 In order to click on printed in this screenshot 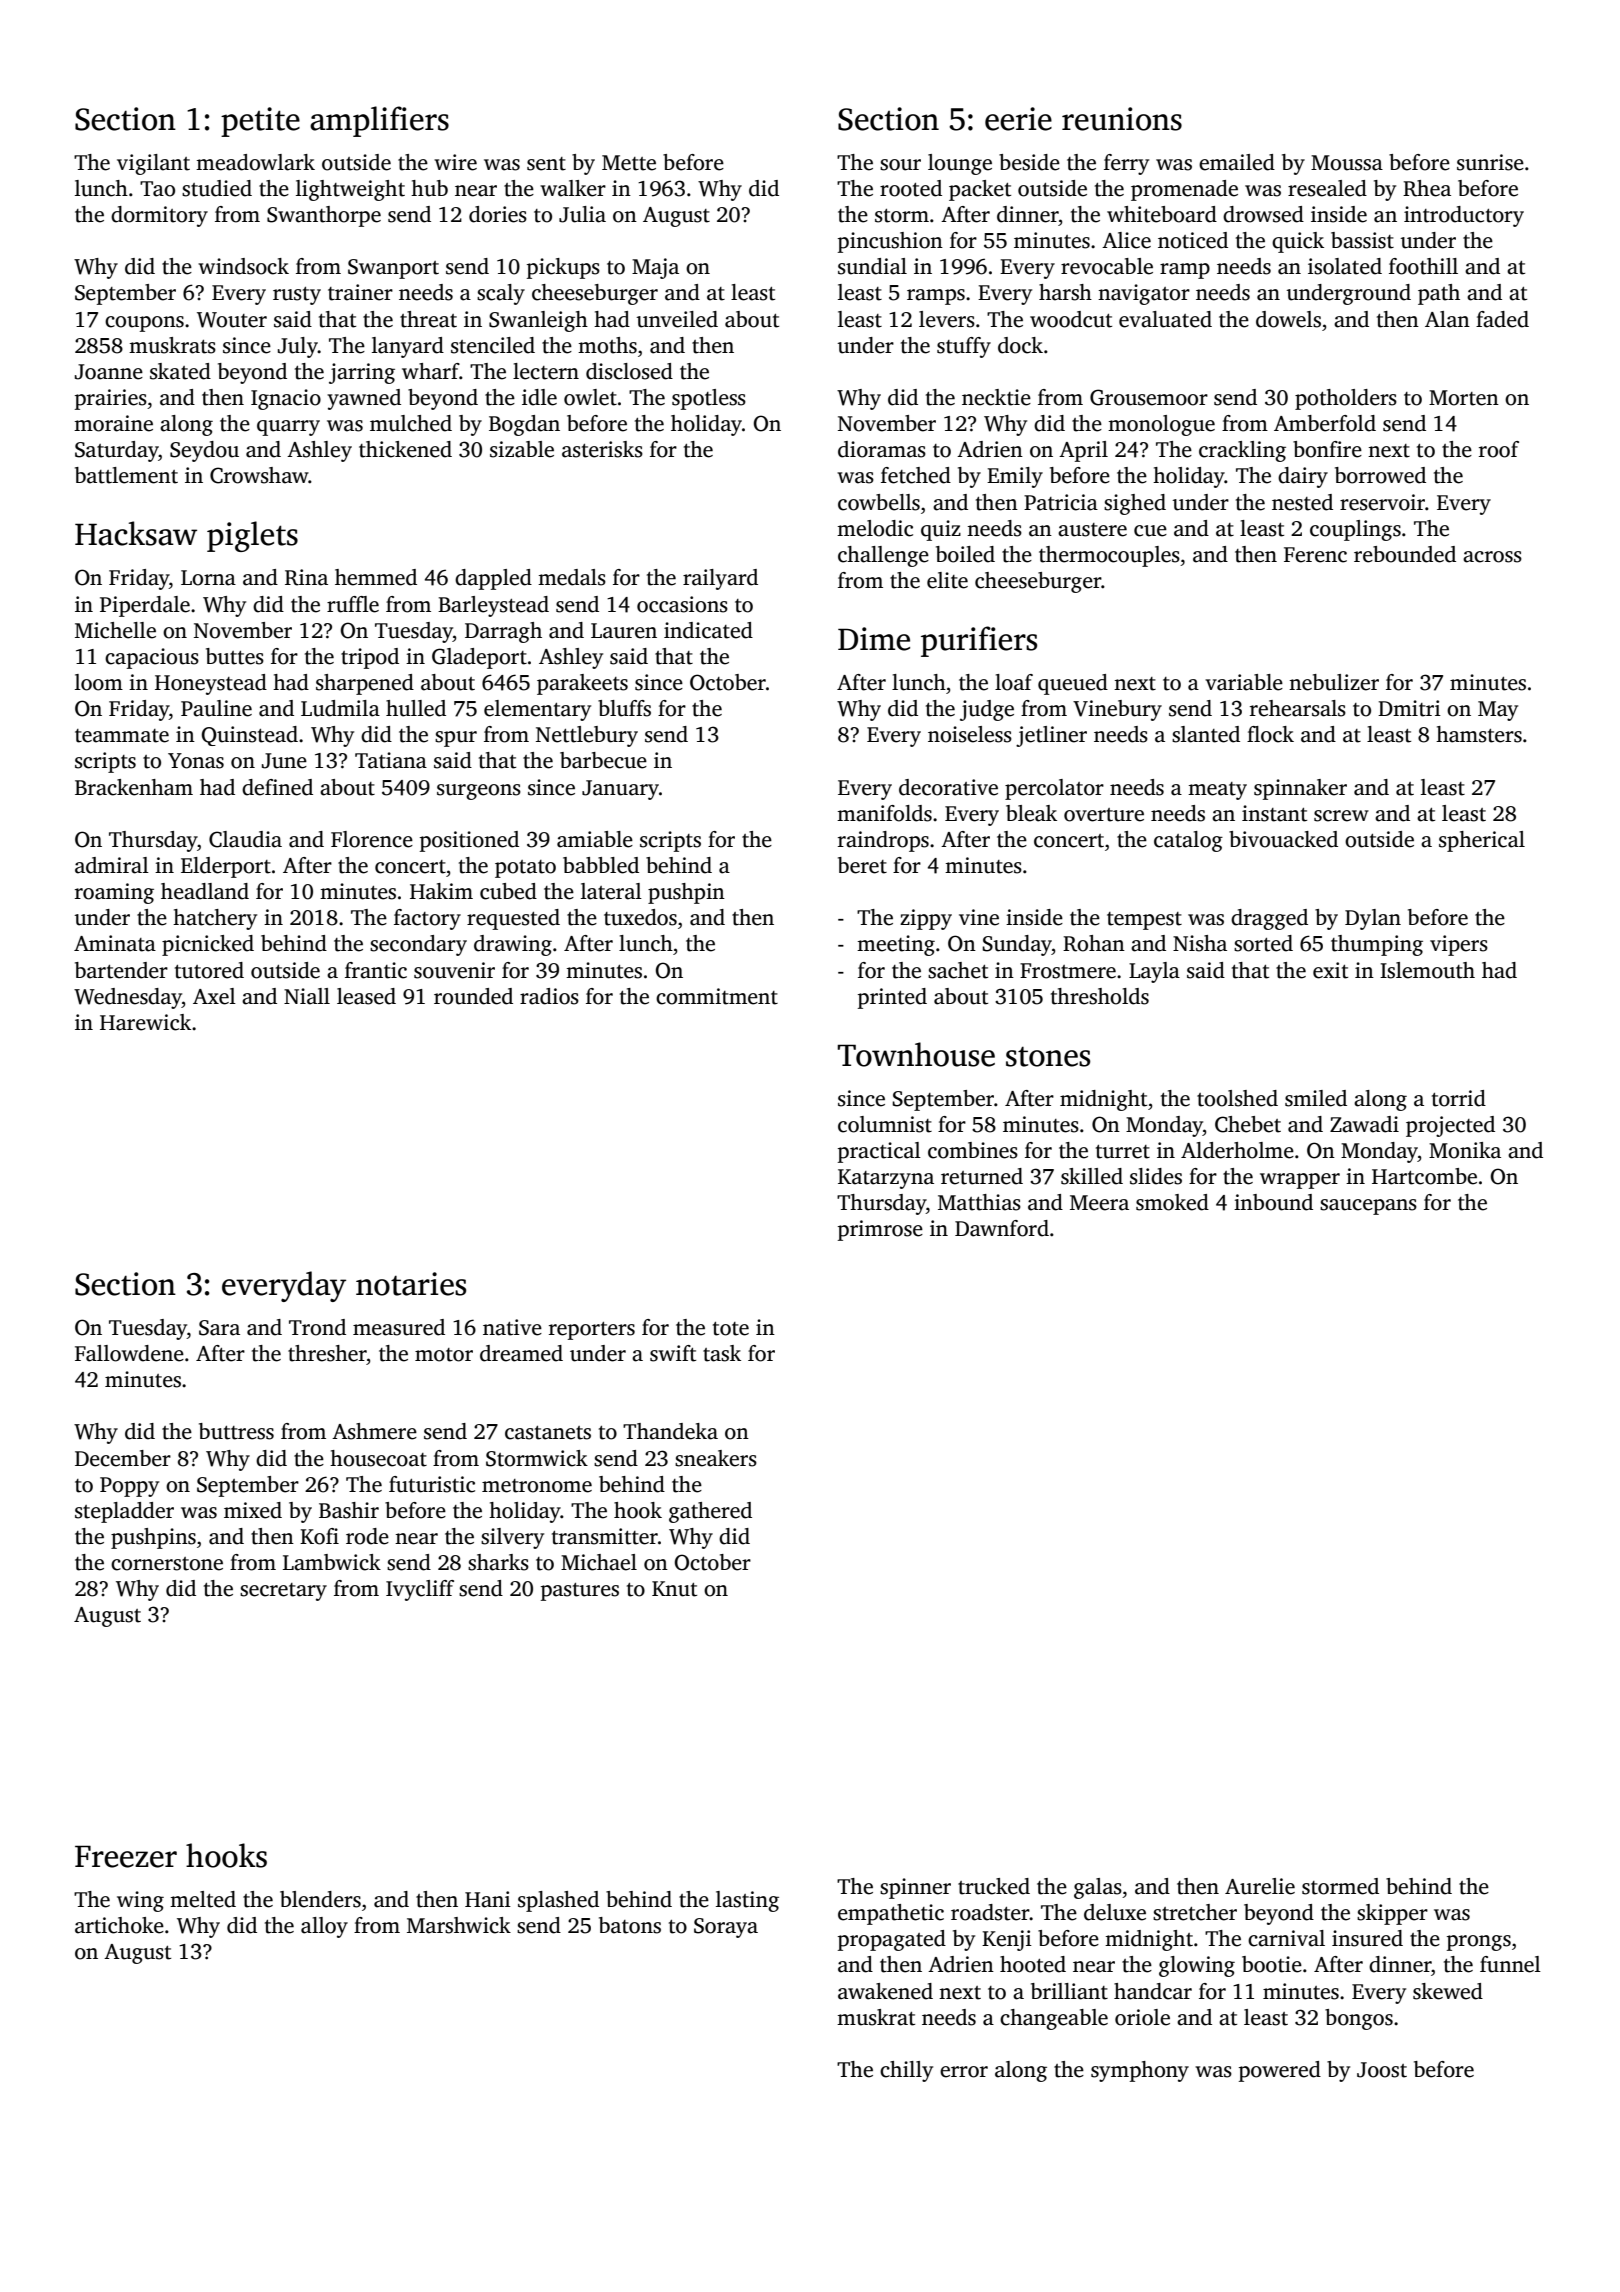, I will do `click(892, 998)`.
